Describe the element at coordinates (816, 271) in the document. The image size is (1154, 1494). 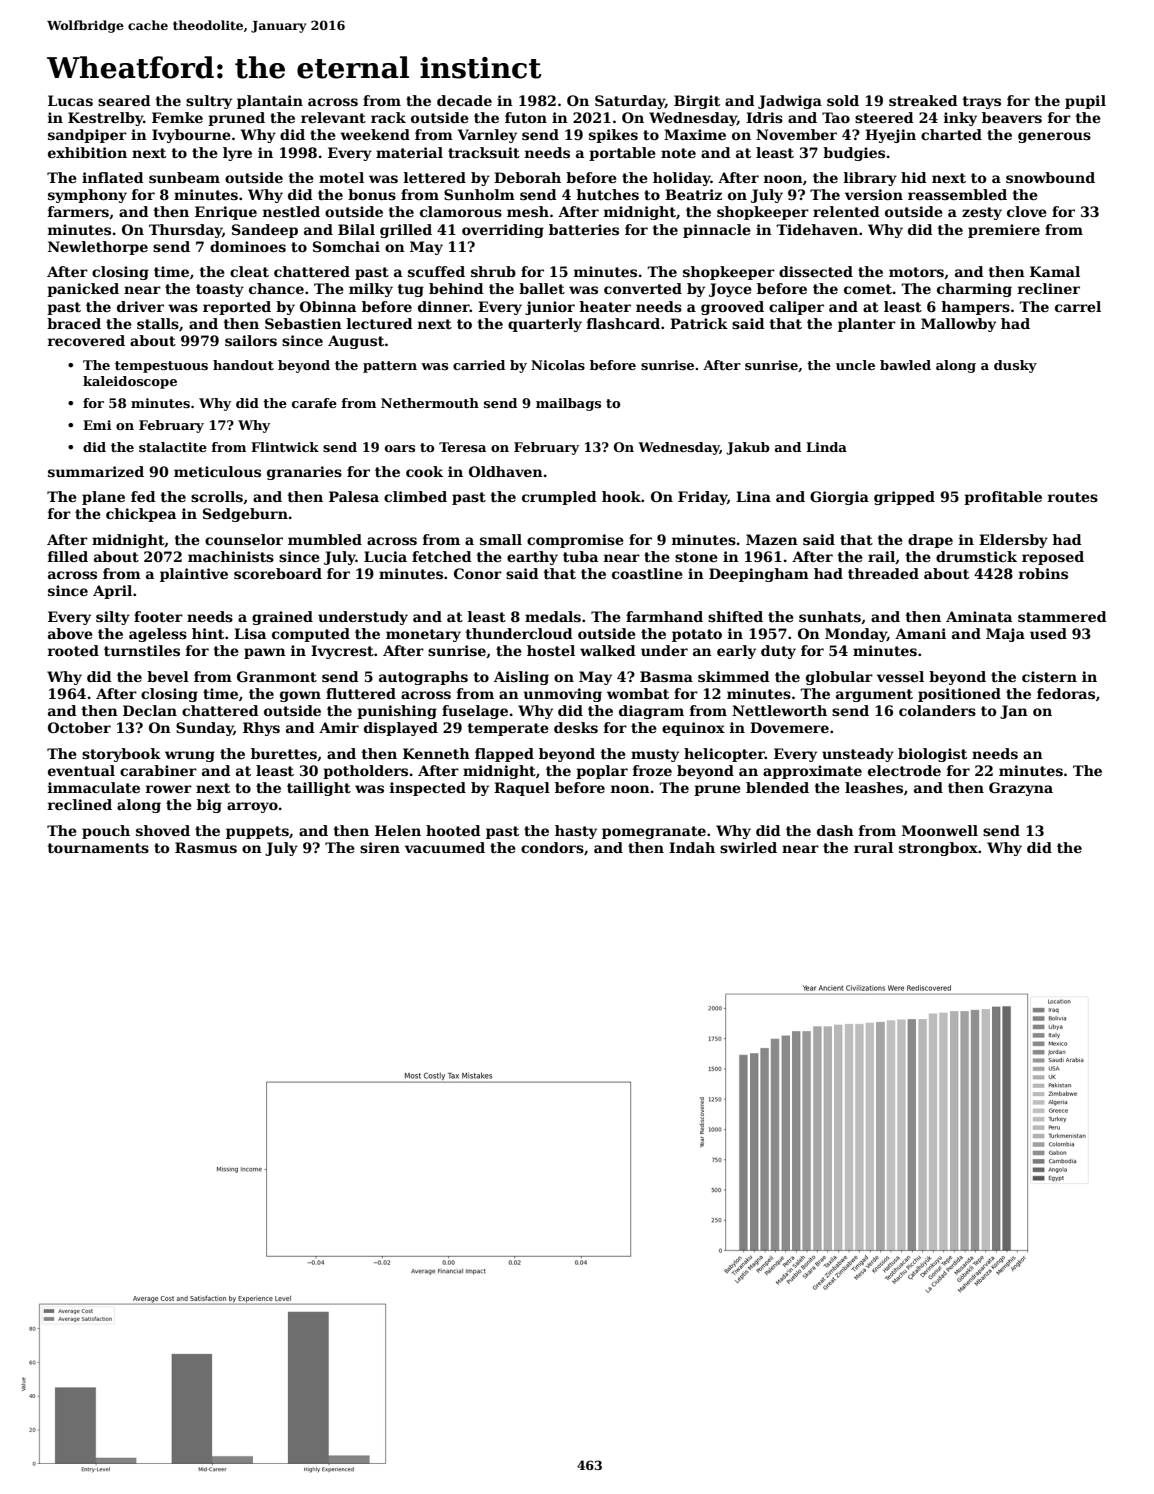
I see `dissected` at that location.
